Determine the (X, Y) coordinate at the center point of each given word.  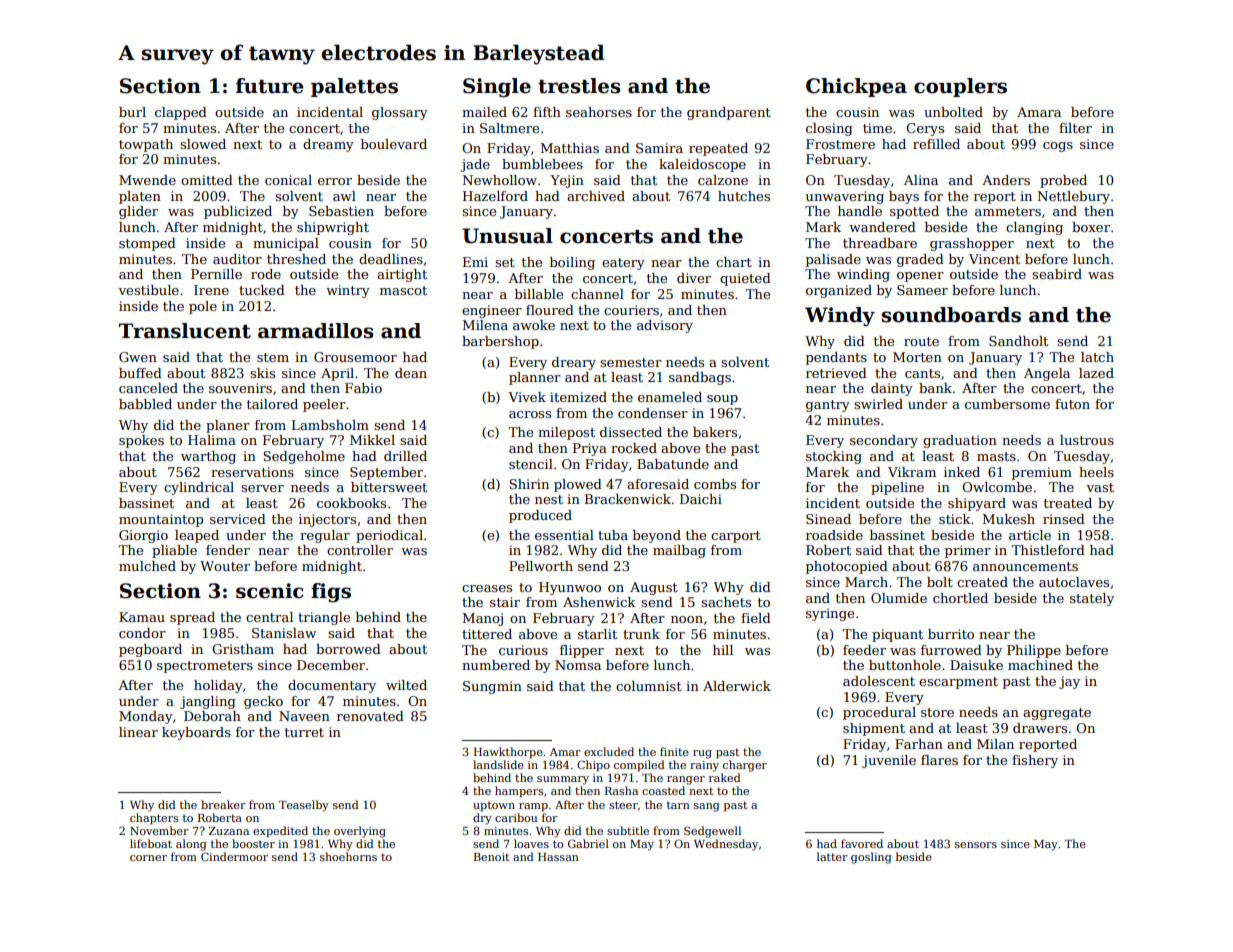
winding (863, 275)
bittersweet (389, 487)
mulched (147, 566)
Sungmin (492, 687)
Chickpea (856, 87)
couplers (960, 87)
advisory (665, 326)
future (269, 86)
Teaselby (304, 806)
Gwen (138, 357)
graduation (960, 441)
